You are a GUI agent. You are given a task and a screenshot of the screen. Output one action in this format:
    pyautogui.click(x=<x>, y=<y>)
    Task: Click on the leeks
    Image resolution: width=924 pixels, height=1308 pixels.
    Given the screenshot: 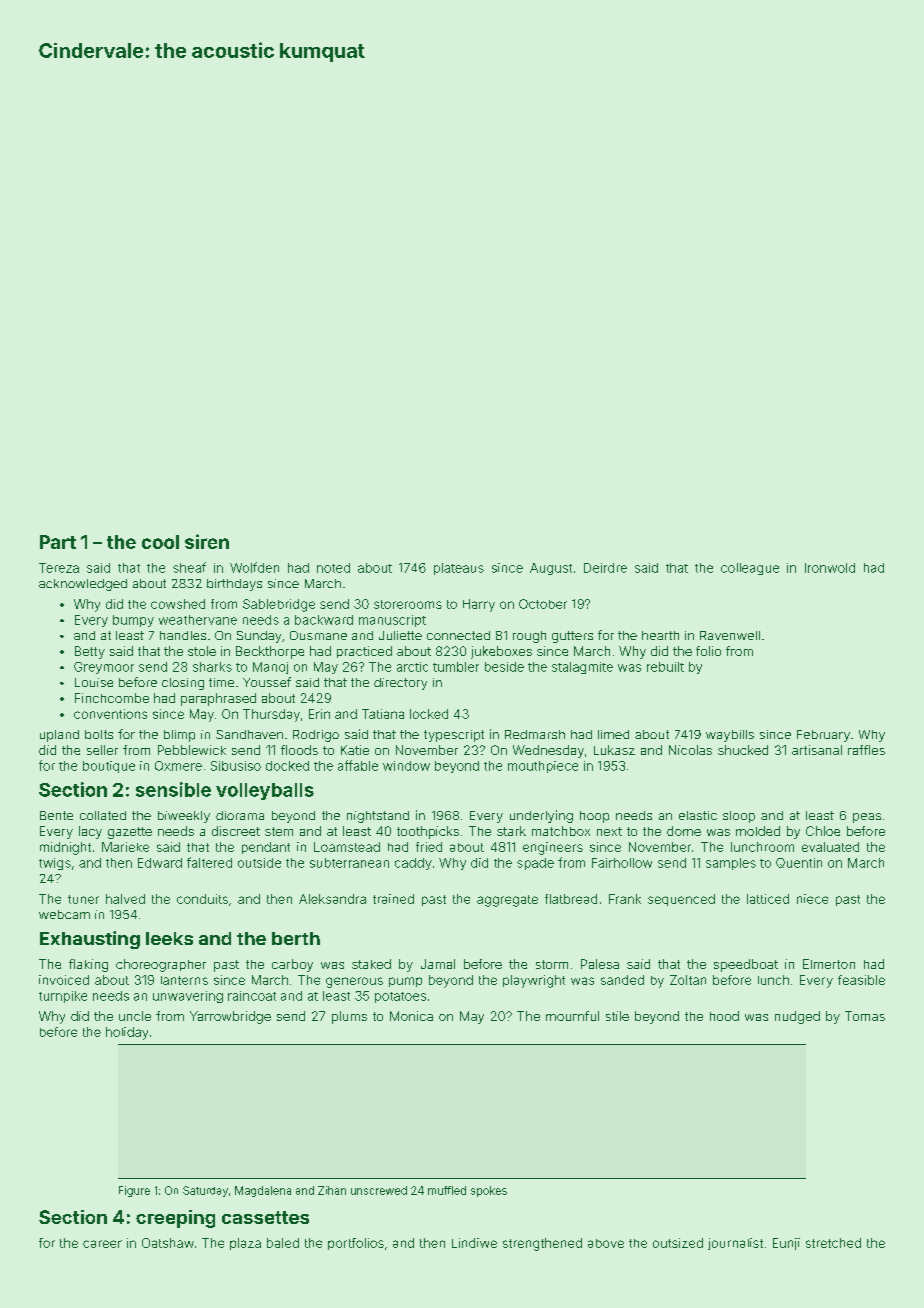 What is the action you would take?
    pyautogui.click(x=169, y=938)
